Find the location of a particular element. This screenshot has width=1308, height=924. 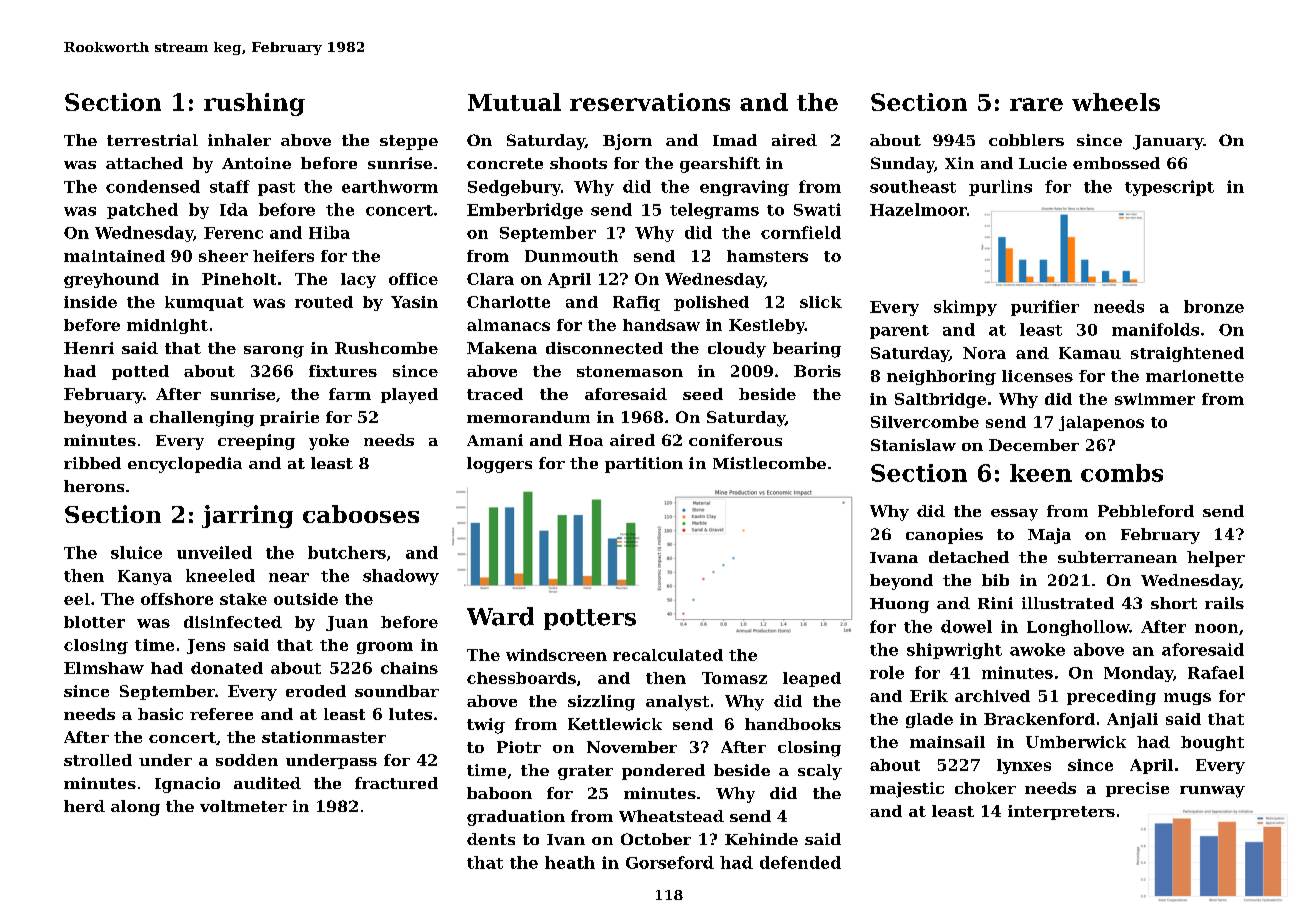

telegrams is located at coordinates (714, 211).
